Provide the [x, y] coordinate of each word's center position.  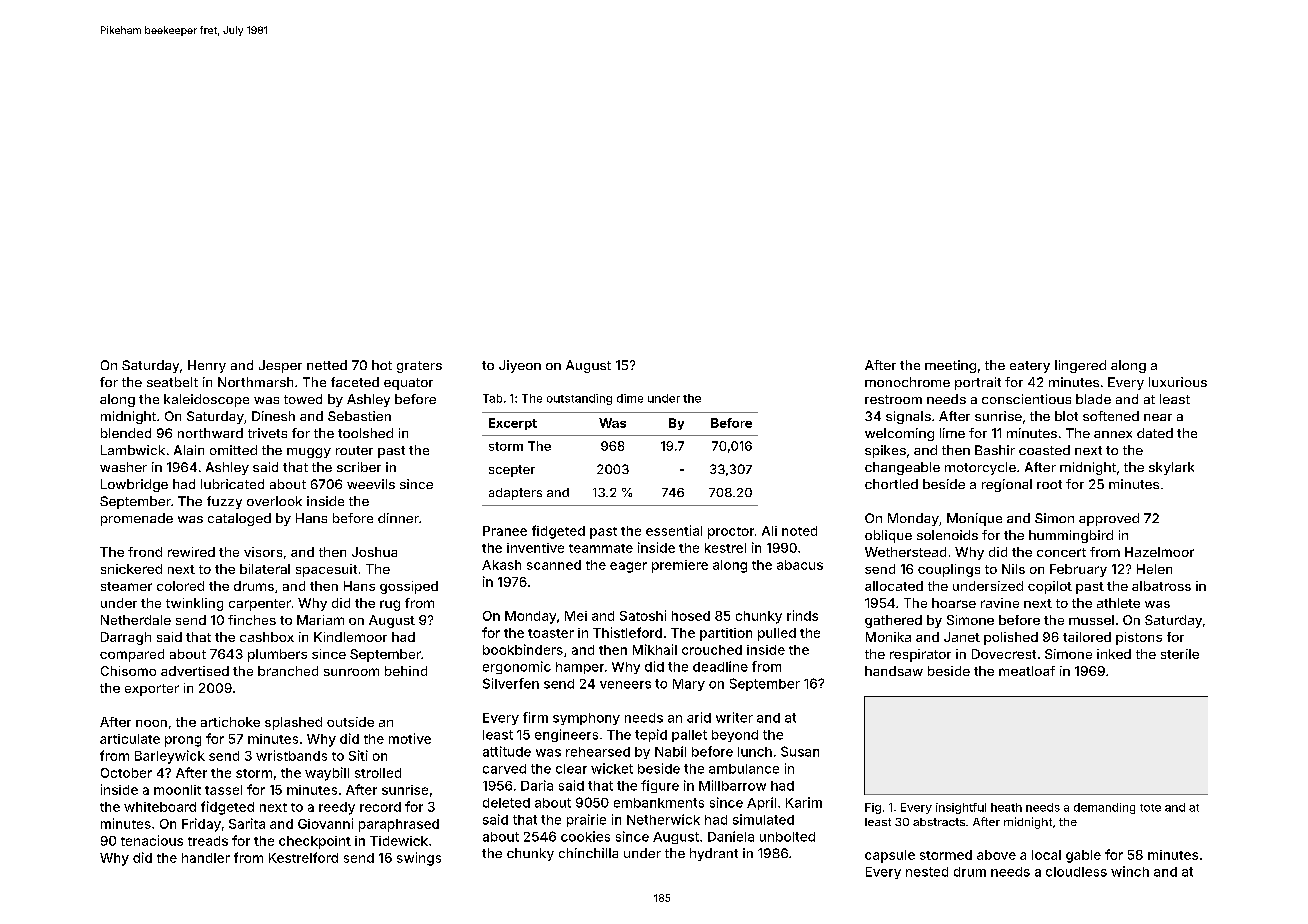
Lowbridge [134, 485]
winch [1130, 871]
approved [1109, 519]
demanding [1104, 808]
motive [410, 738]
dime [630, 398]
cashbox [267, 637]
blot [1066, 416]
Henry [207, 366]
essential [674, 530]
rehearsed [598, 752]
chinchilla [588, 853]
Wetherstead [905, 552]
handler [206, 858]
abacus [800, 565]
